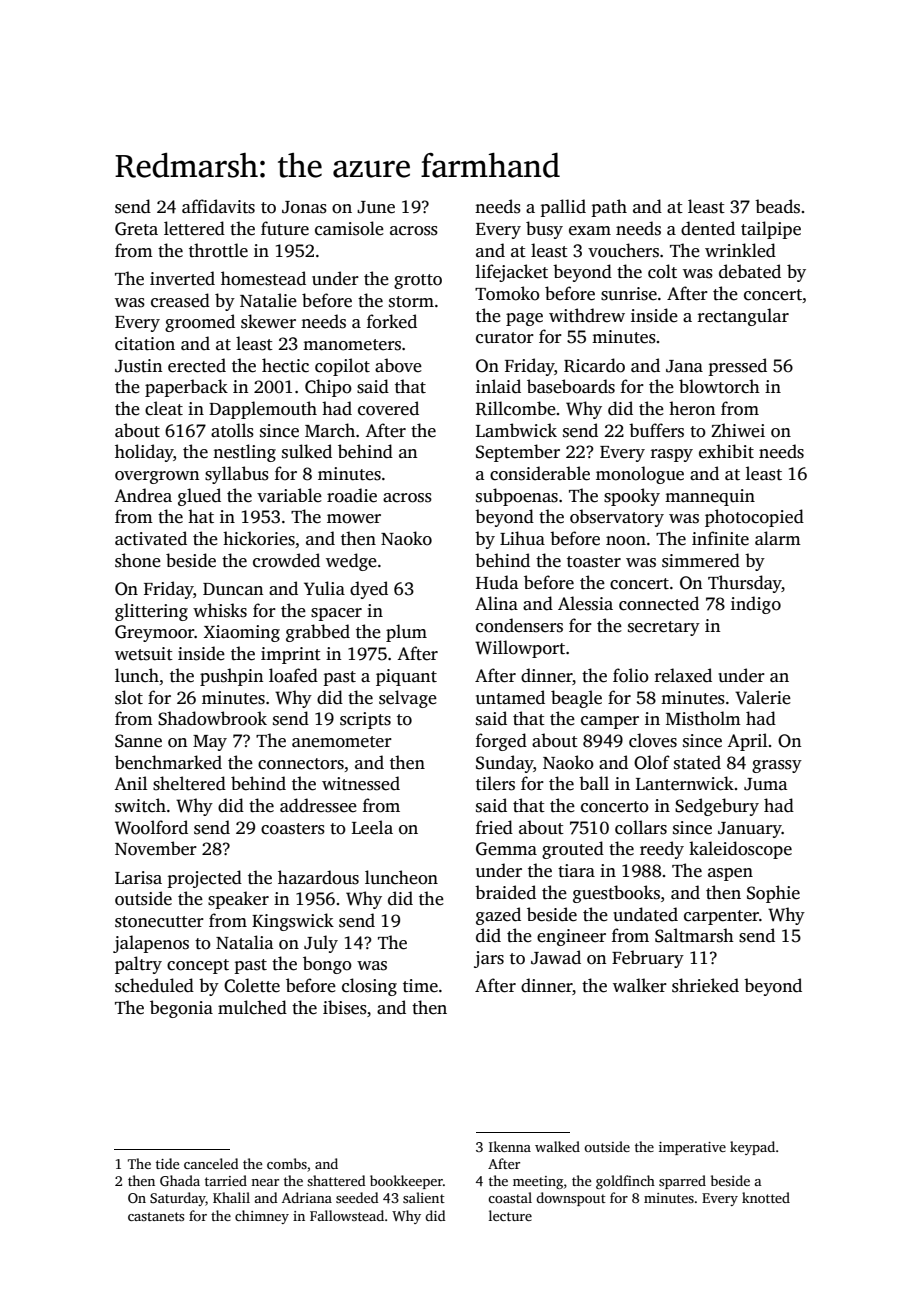 The height and width of the screenshot is (1314, 924). I want to click on Natalia, so click(245, 942).
